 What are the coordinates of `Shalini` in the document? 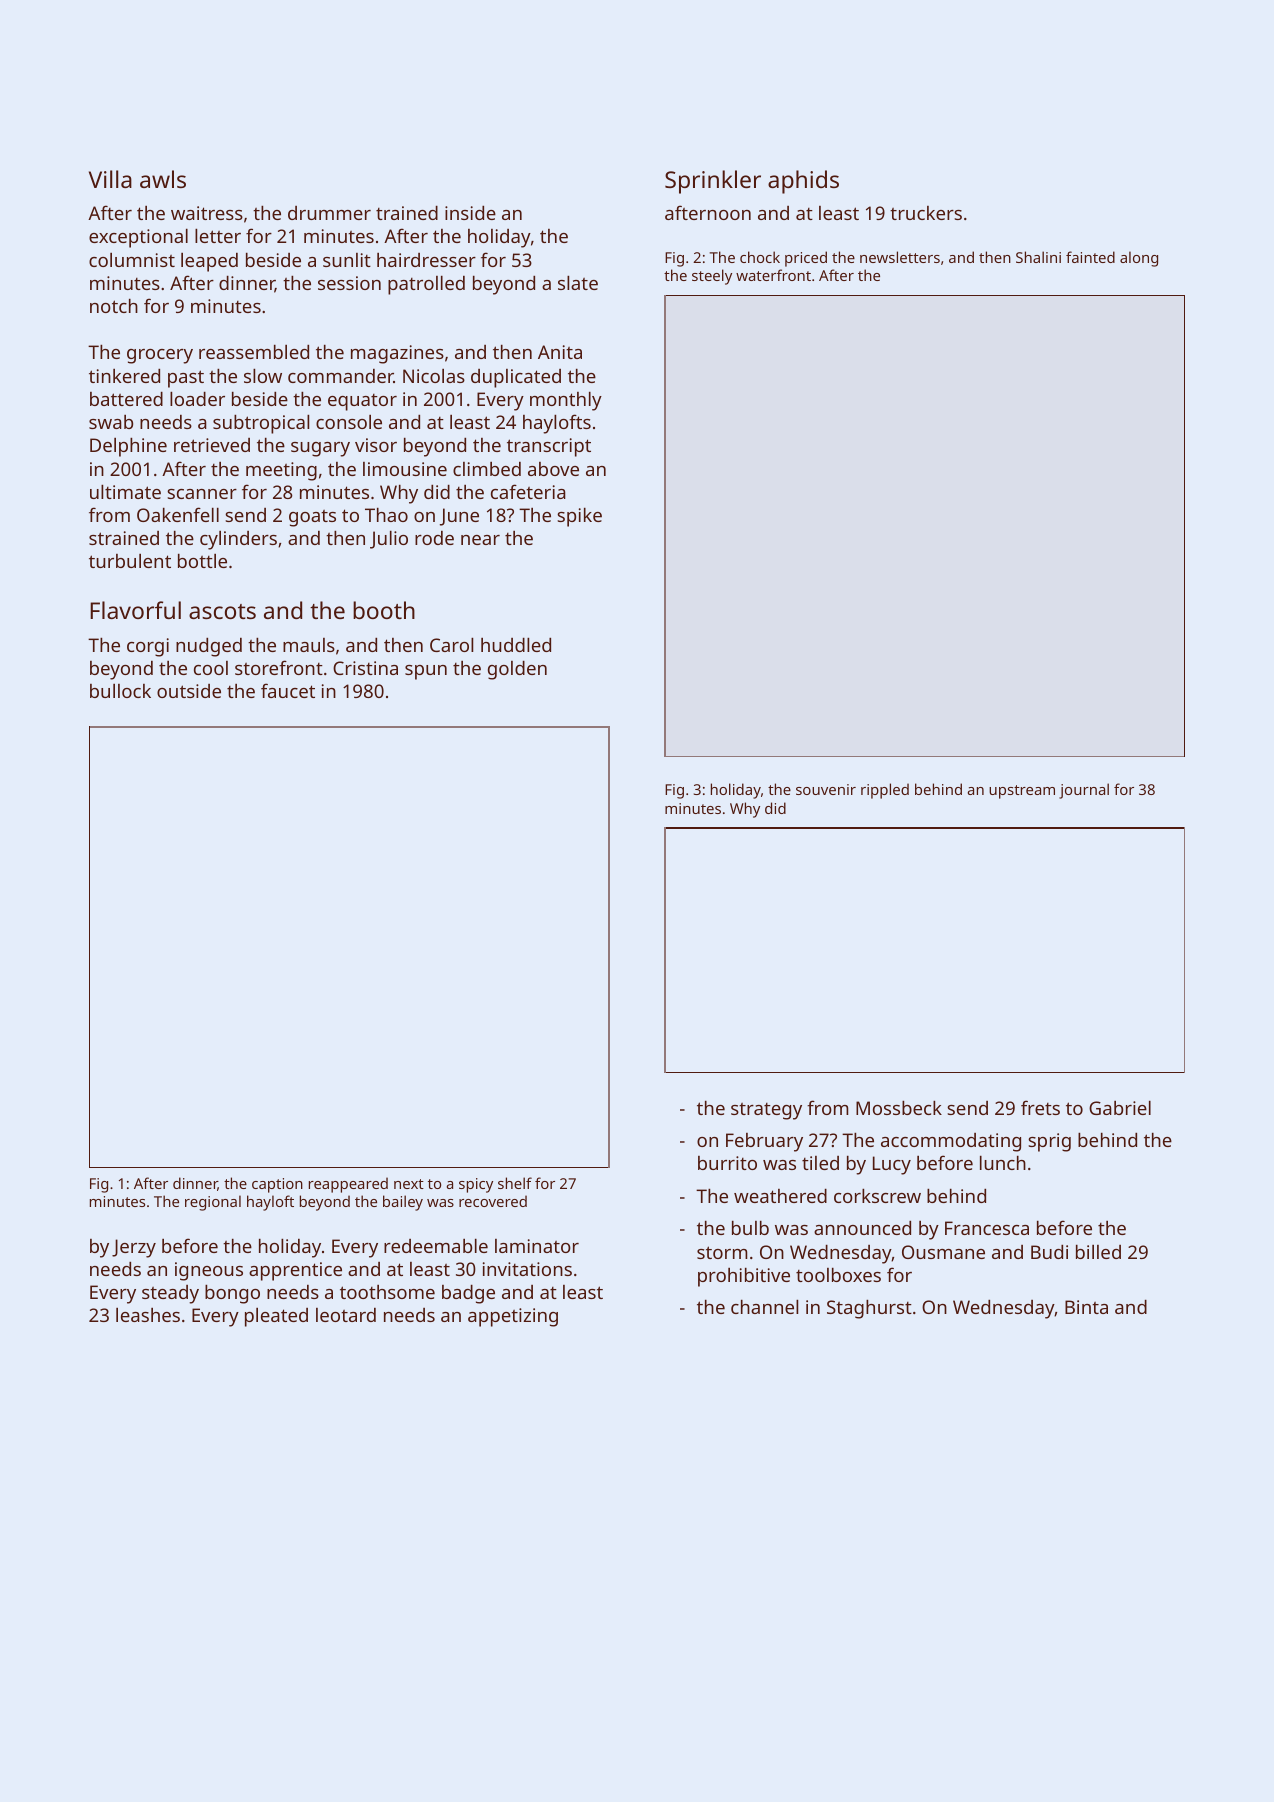 It's located at (1038, 257).
